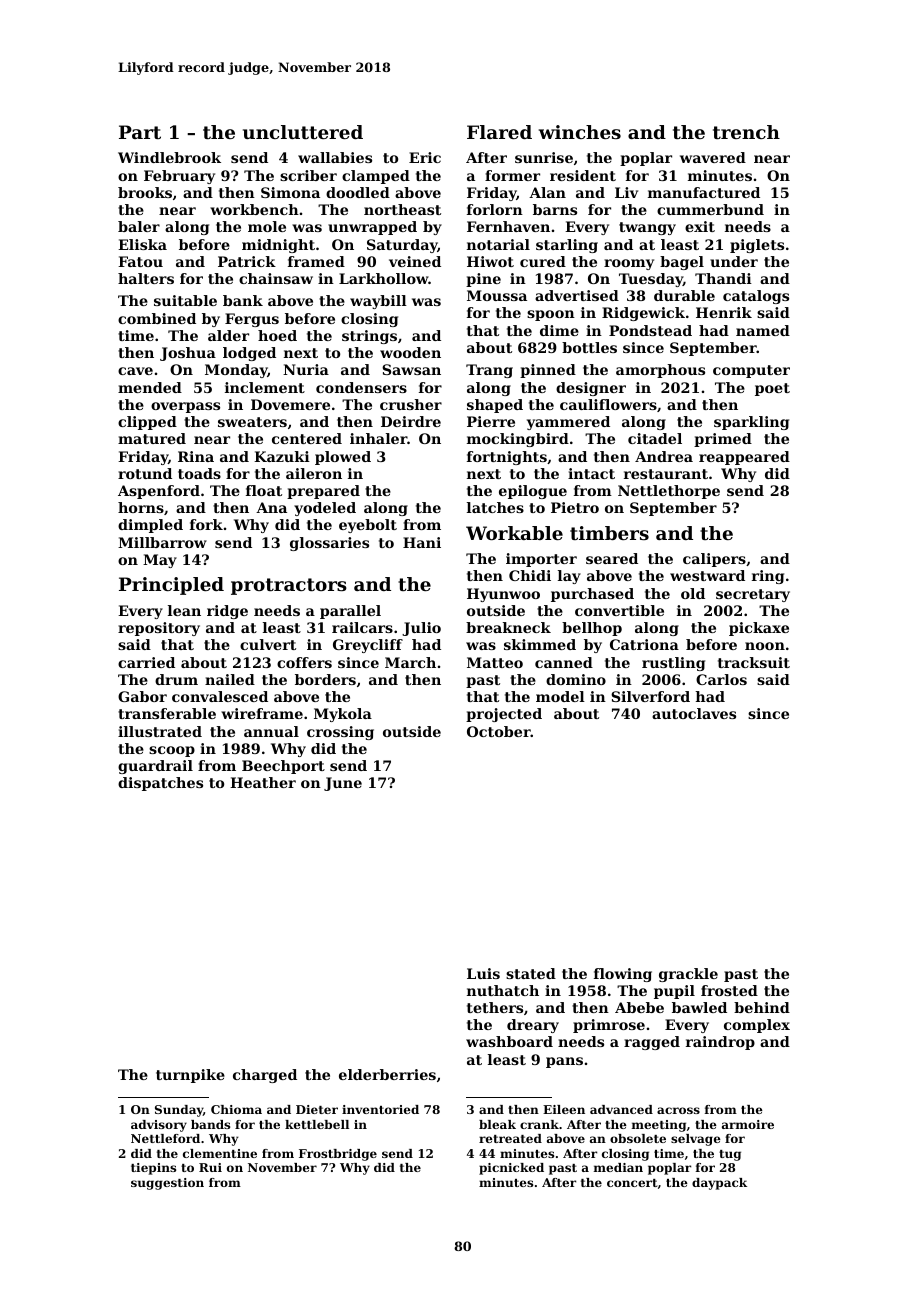 The height and width of the screenshot is (1316, 908). Describe the element at coordinates (140, 132) in the screenshot. I see `Part` at that location.
